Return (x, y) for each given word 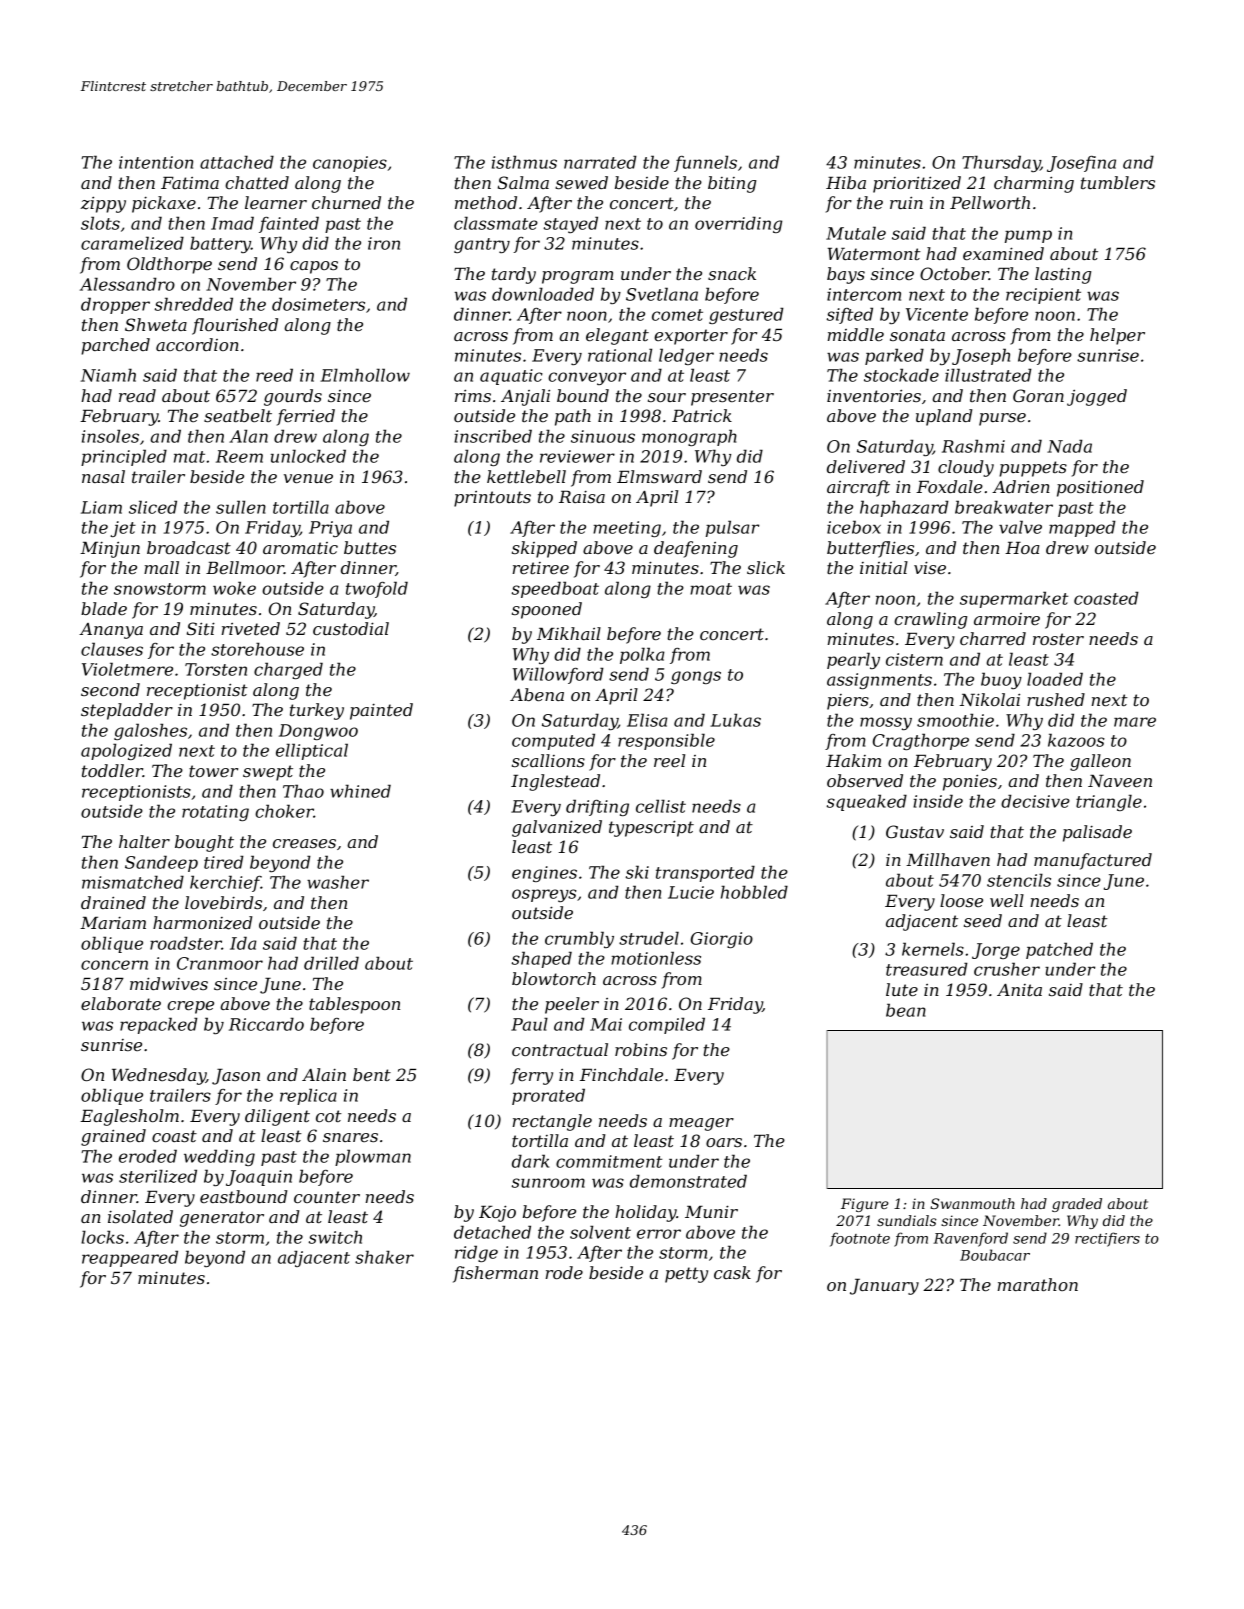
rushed (1056, 699)
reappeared (130, 1258)
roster (1058, 639)
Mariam (113, 923)
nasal (103, 476)
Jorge (996, 951)
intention (156, 162)
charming (1034, 184)
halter (144, 841)
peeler (572, 1005)
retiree (541, 568)
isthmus (524, 162)
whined (360, 791)
